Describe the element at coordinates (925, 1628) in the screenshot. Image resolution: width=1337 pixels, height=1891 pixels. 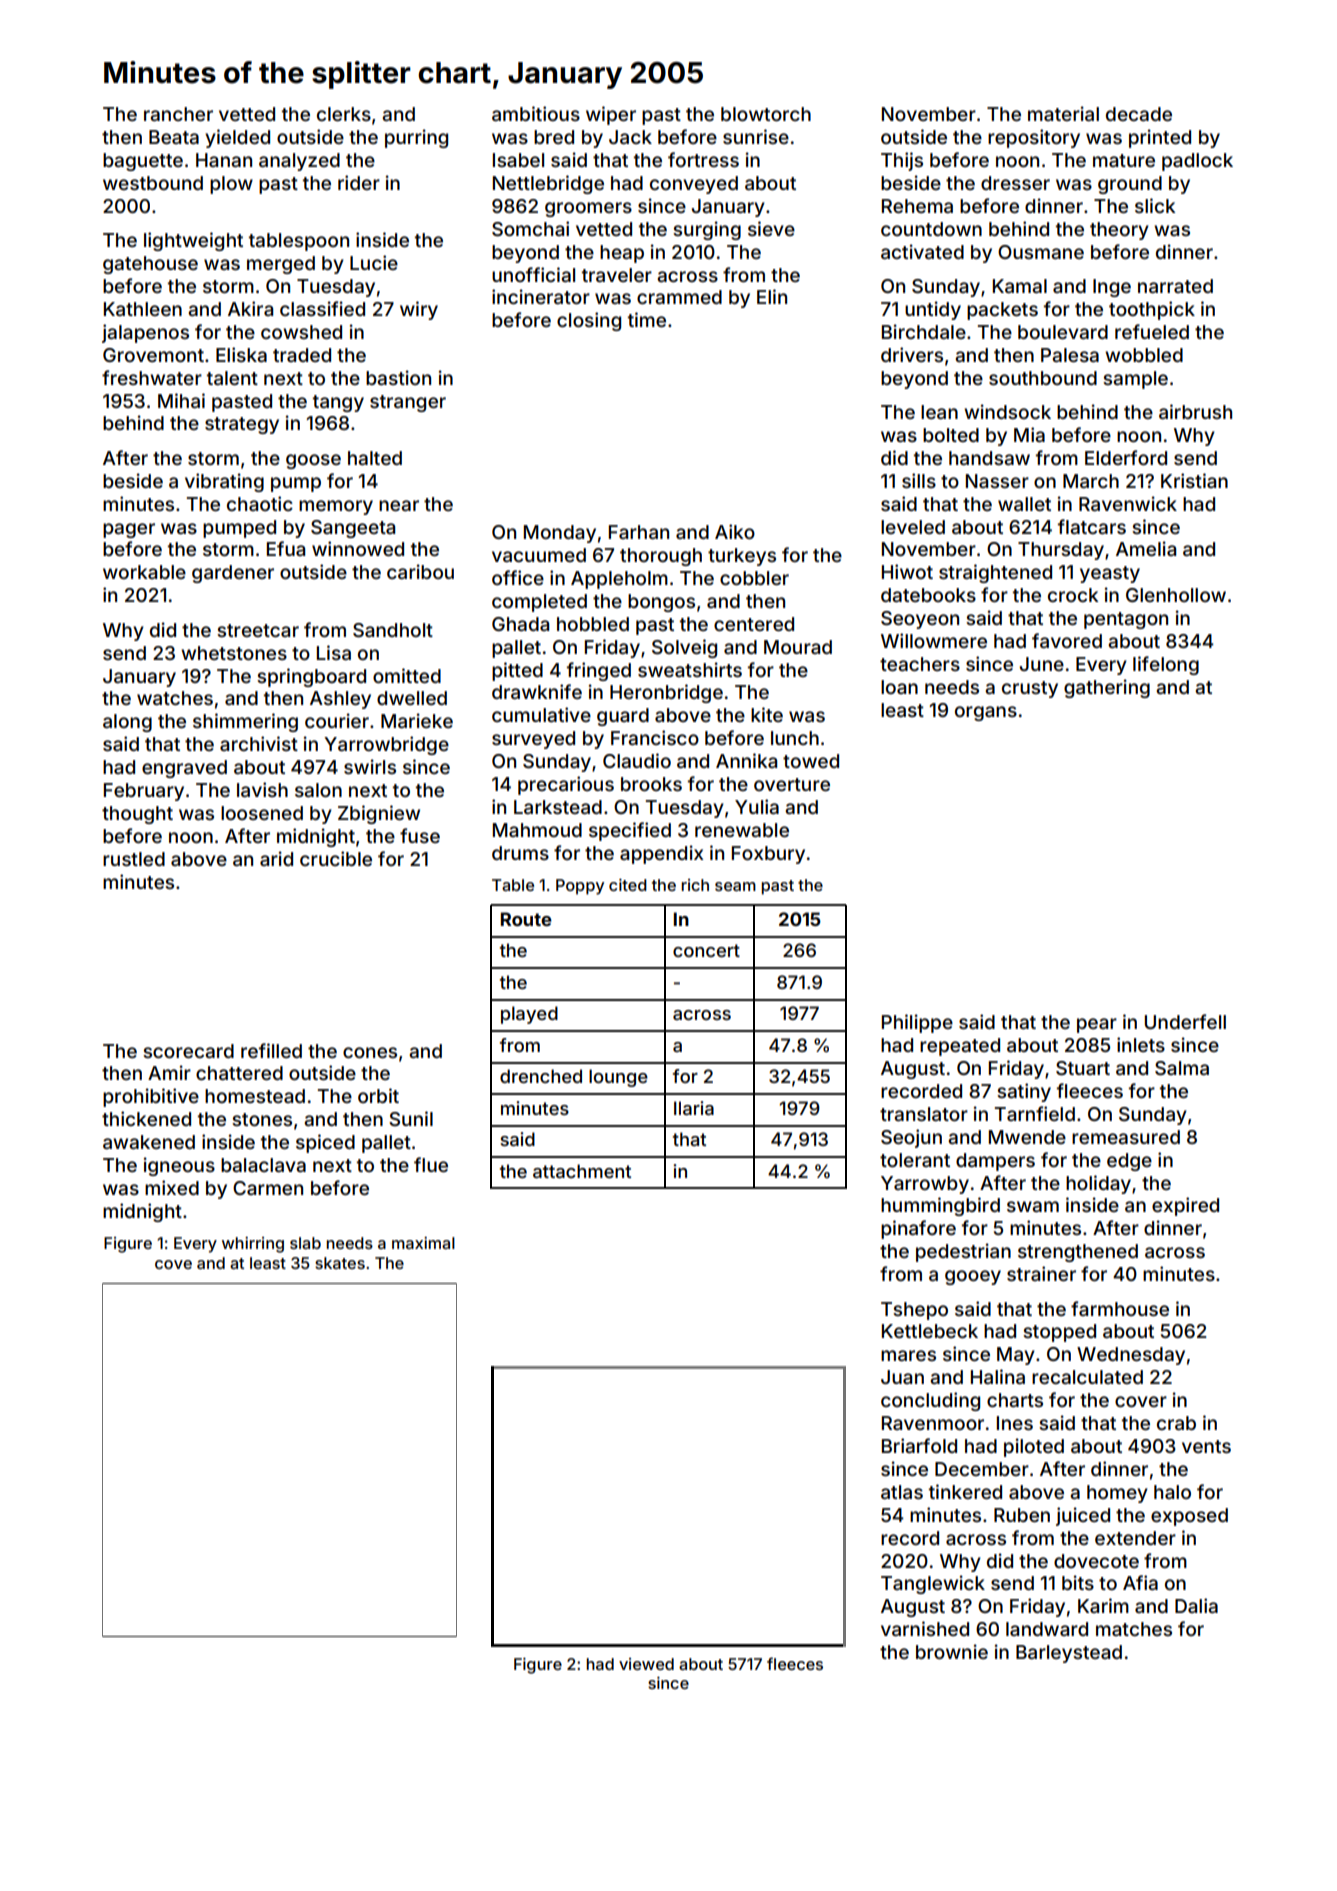
I see `varnished` at that location.
